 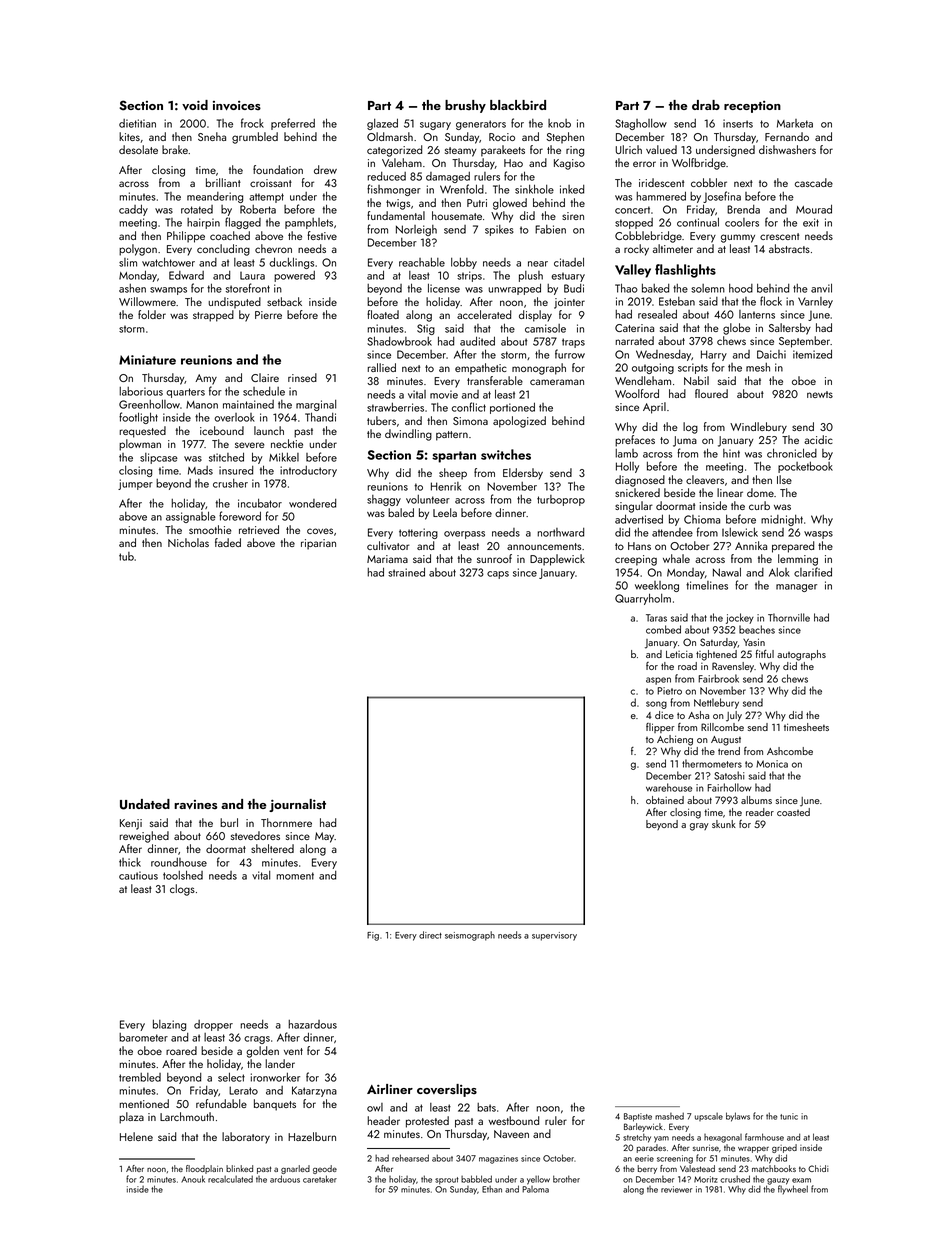 I want to click on brake, so click(x=175, y=149).
